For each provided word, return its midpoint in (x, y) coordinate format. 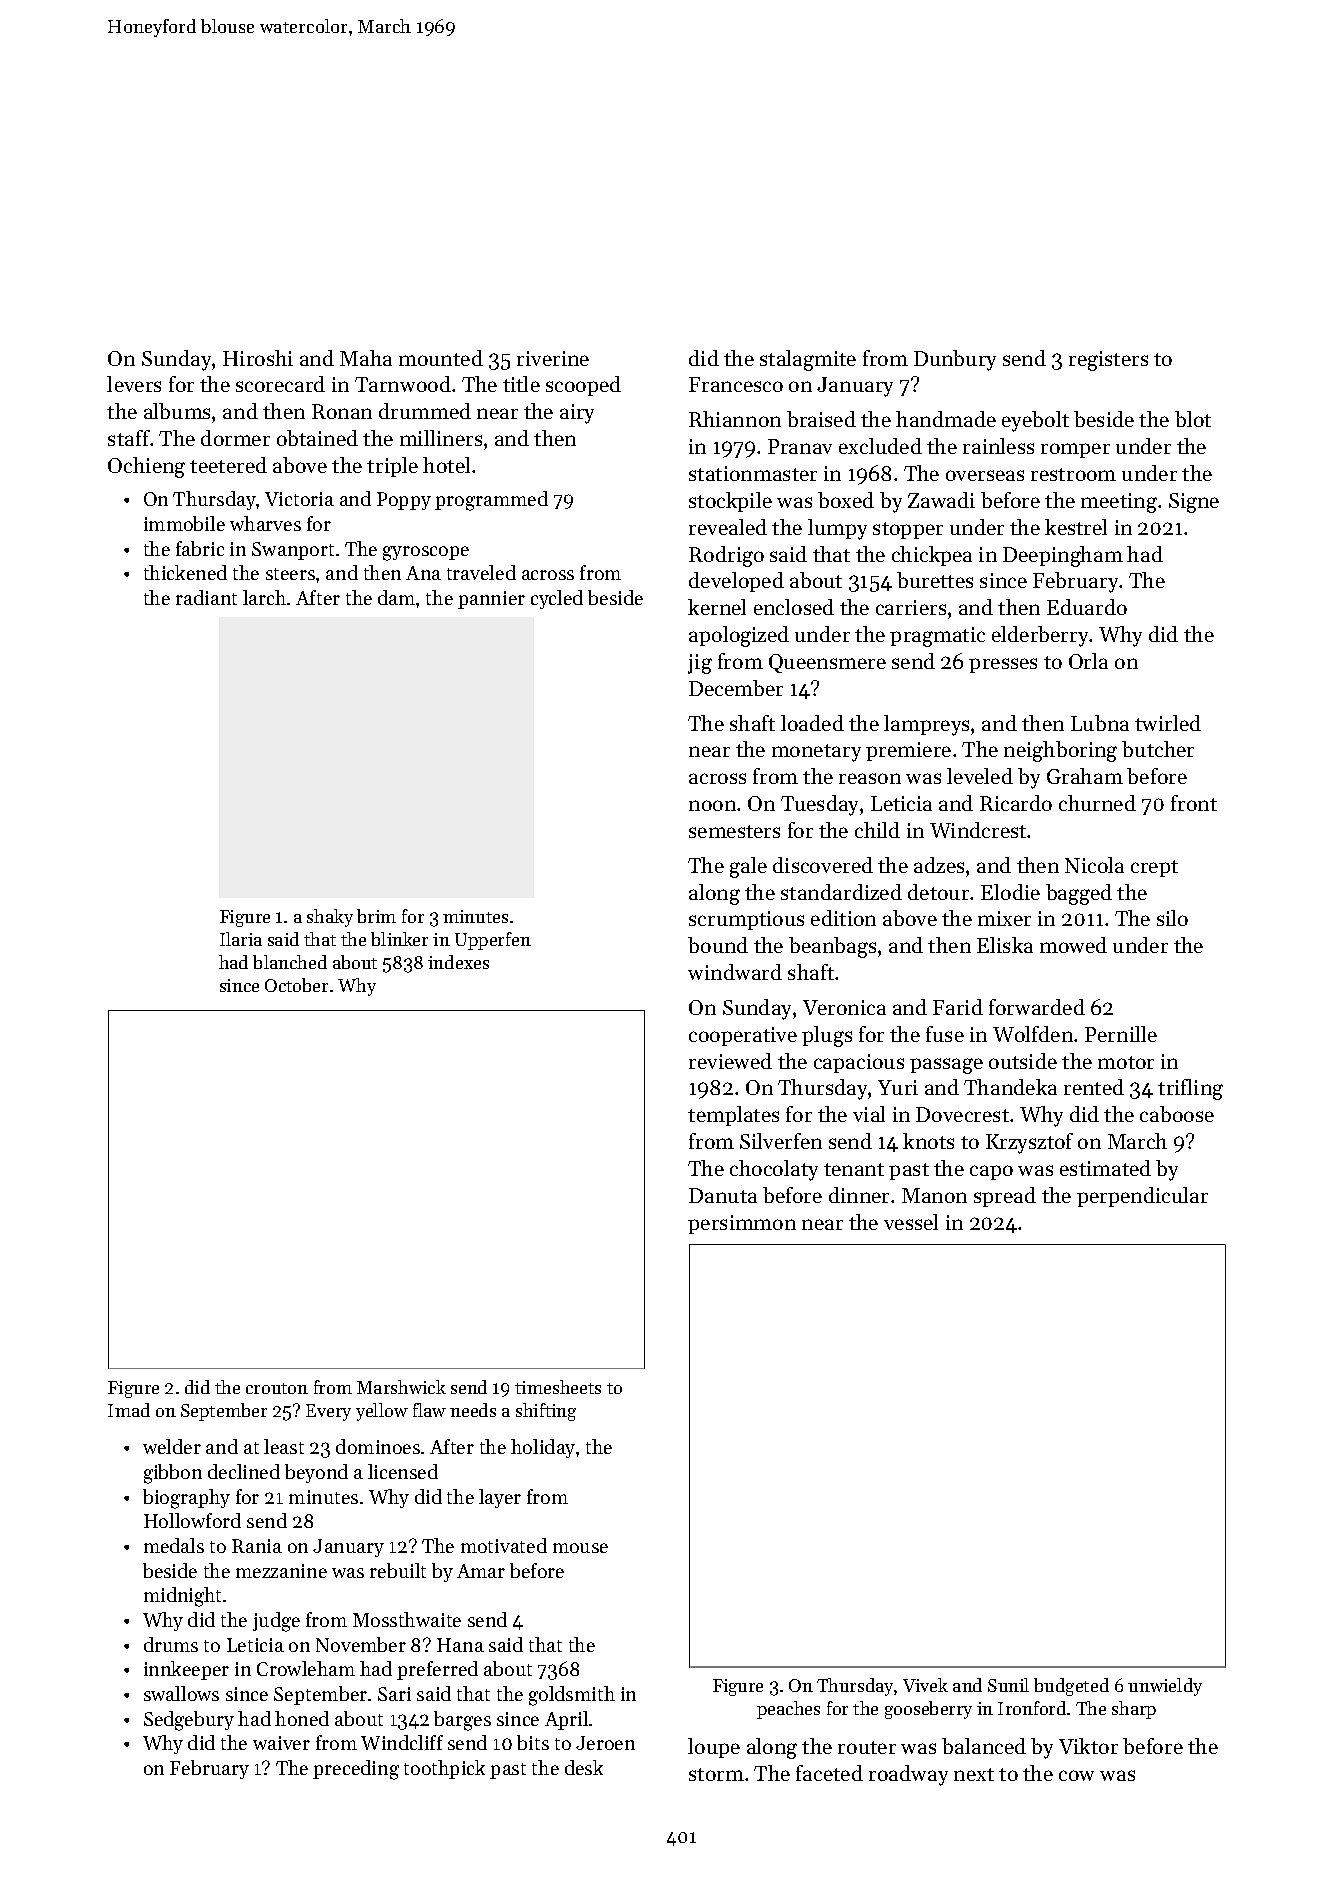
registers (1108, 361)
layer (500, 1498)
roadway (908, 1775)
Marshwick (401, 1387)
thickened (185, 572)
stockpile (730, 502)
